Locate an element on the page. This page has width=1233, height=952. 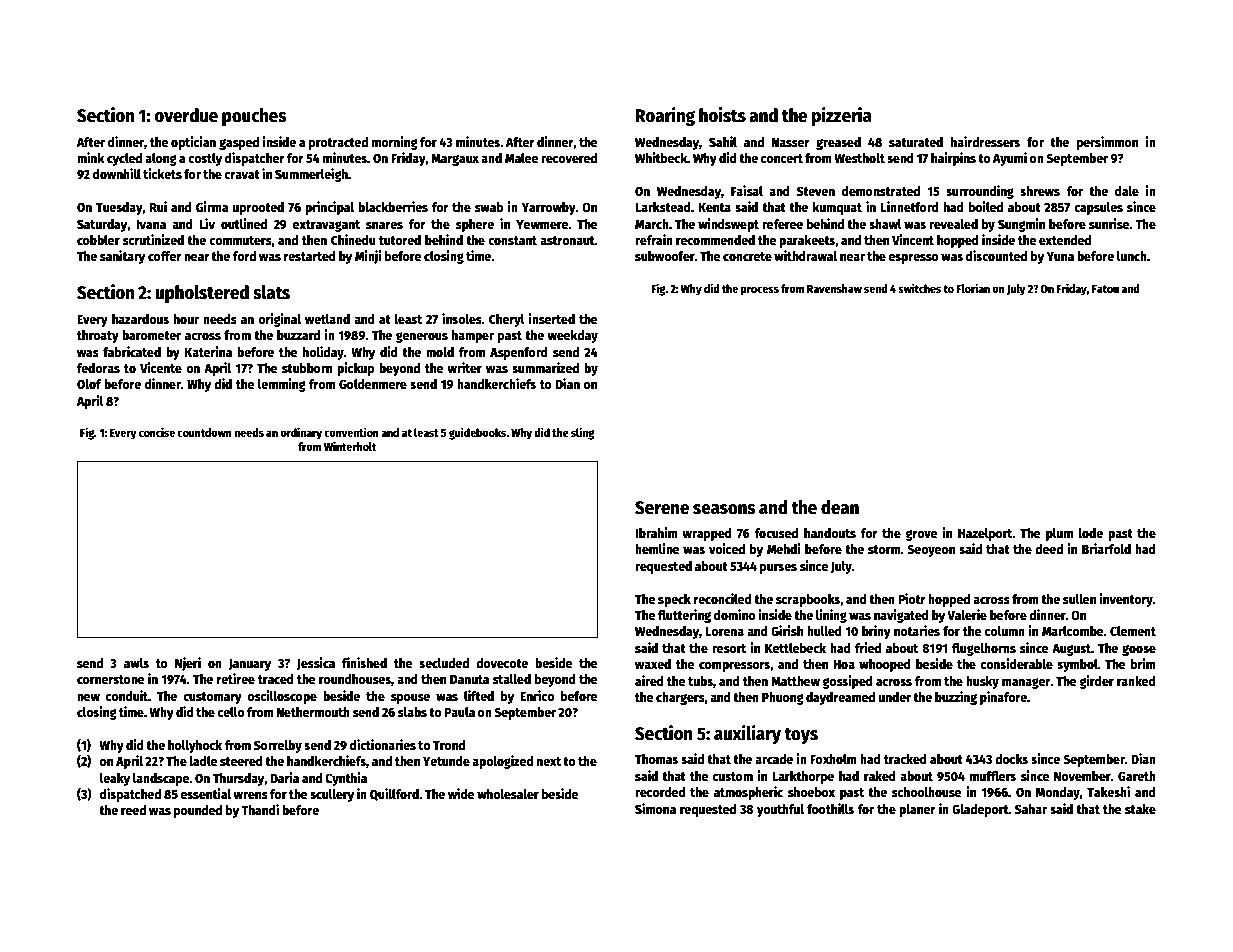
overdue is located at coordinates (186, 115).
